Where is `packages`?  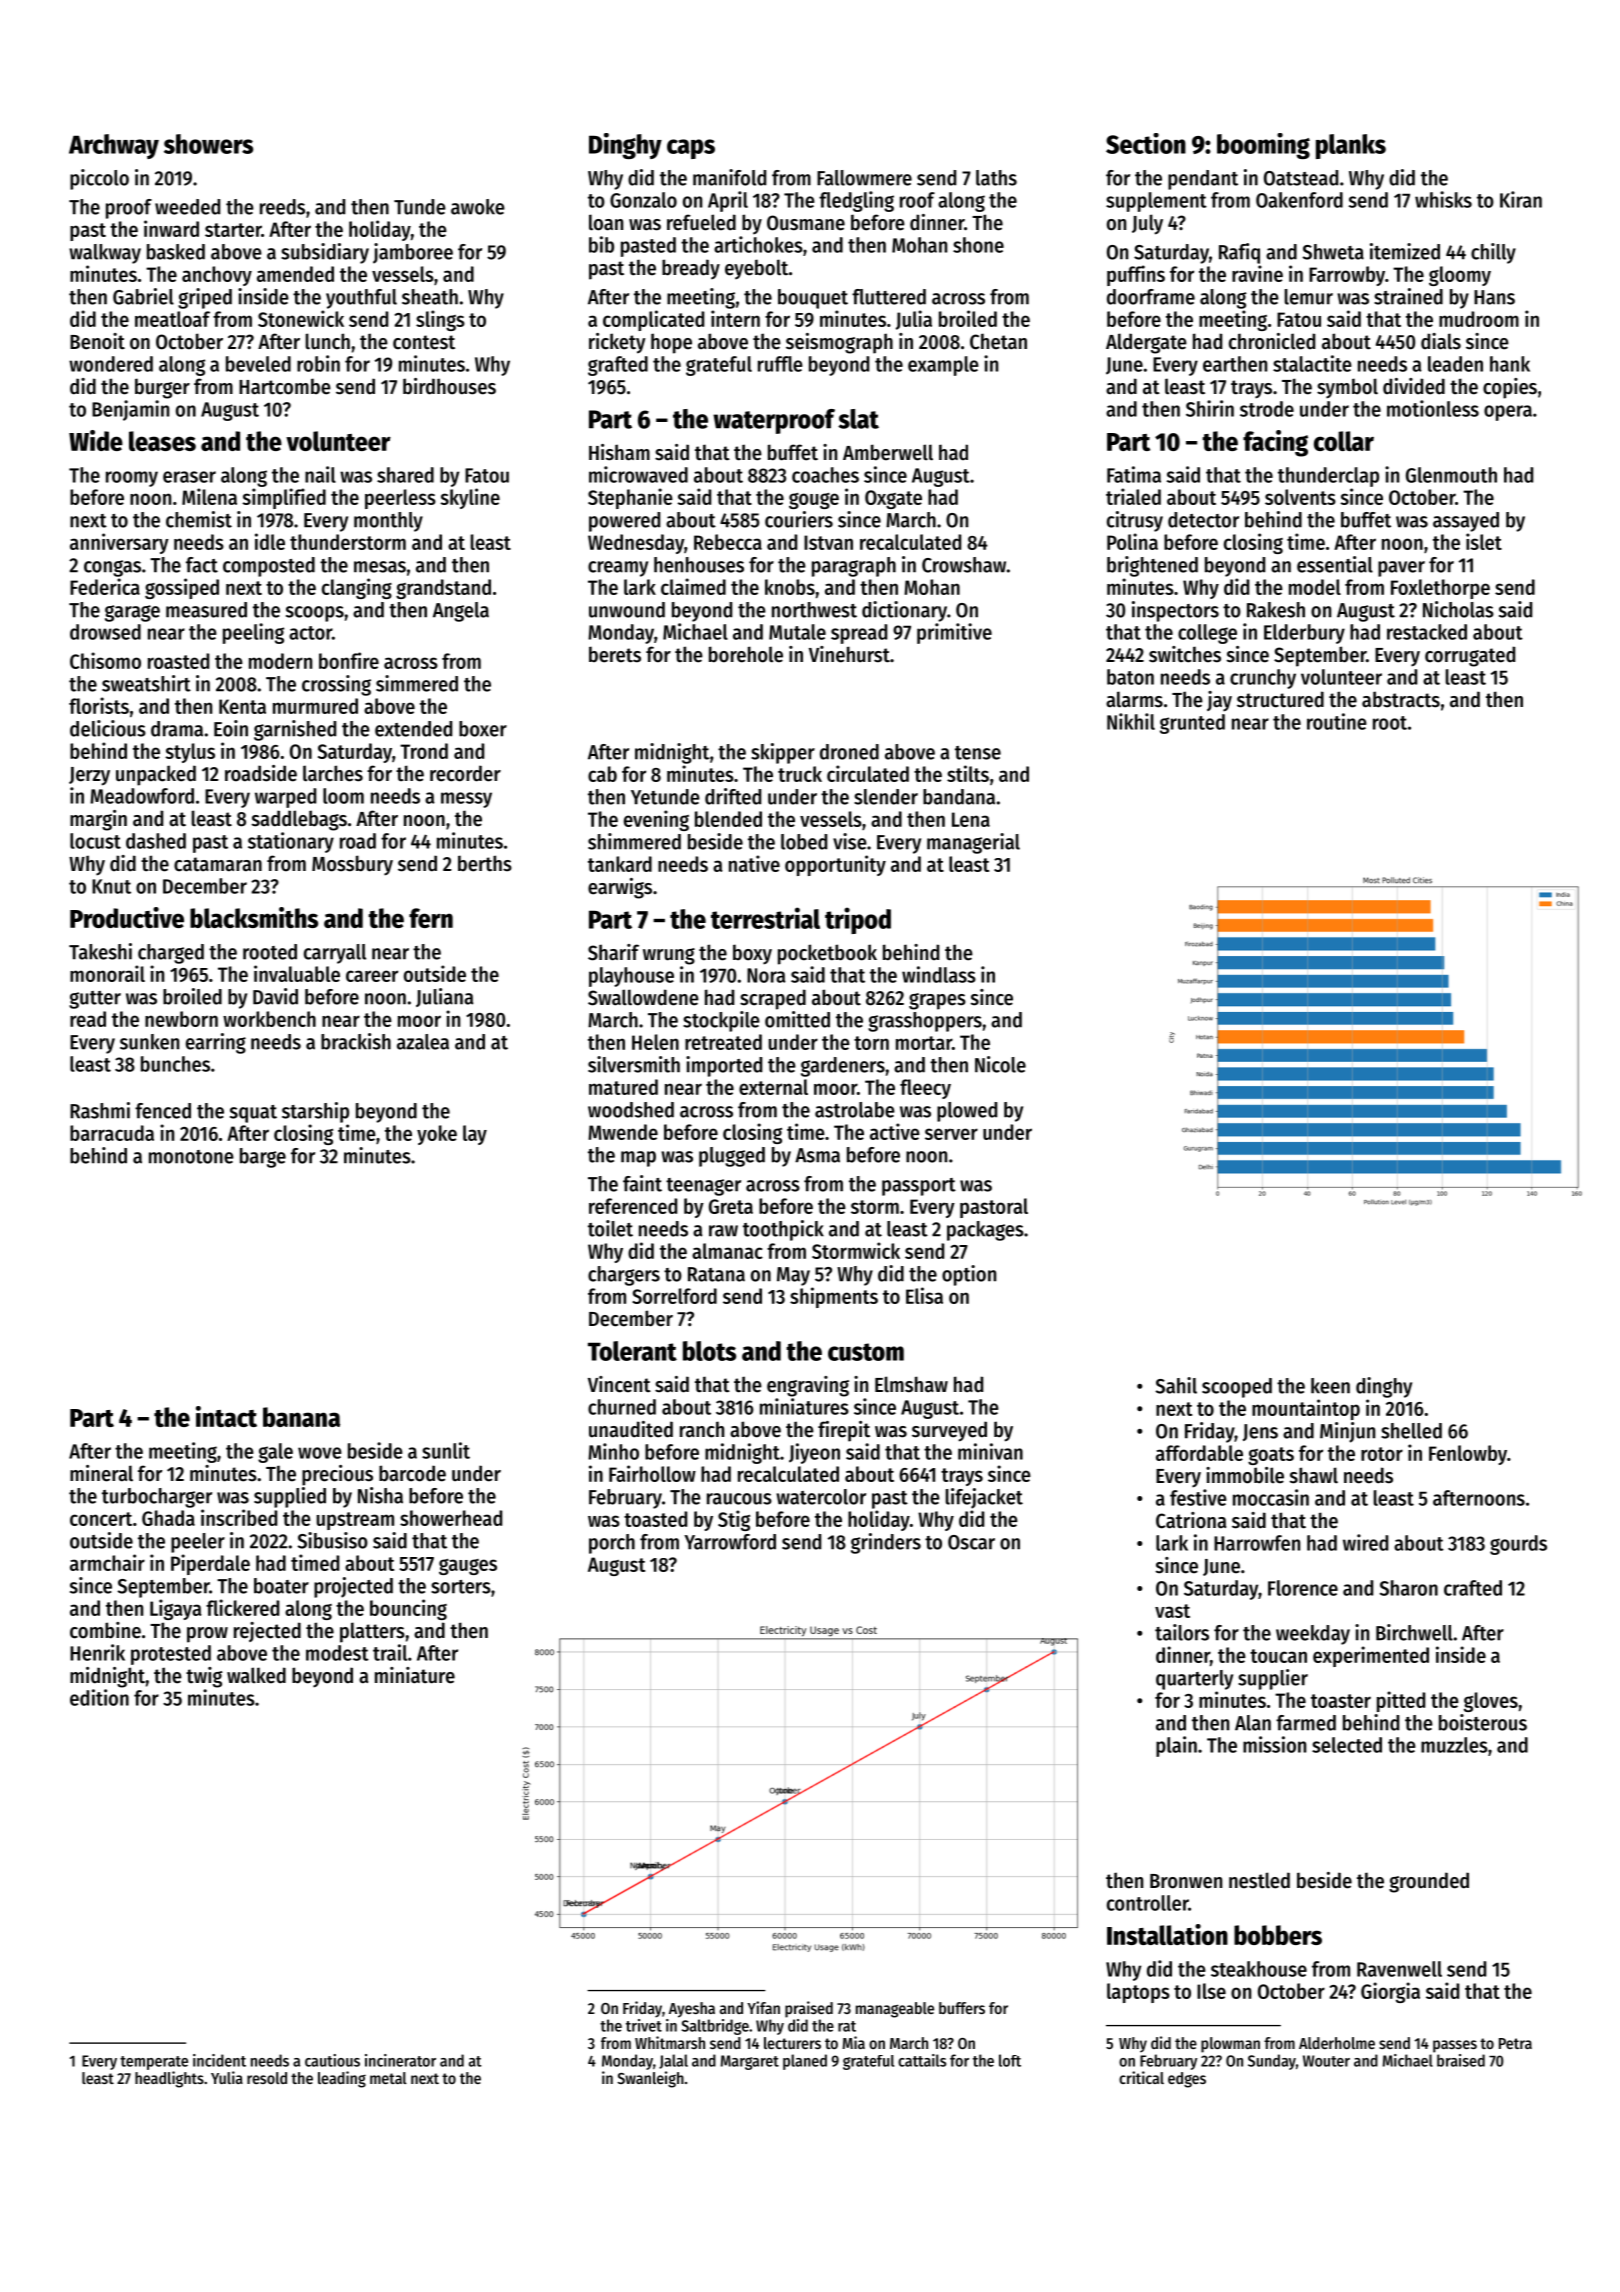 packages is located at coordinates (985, 1231).
